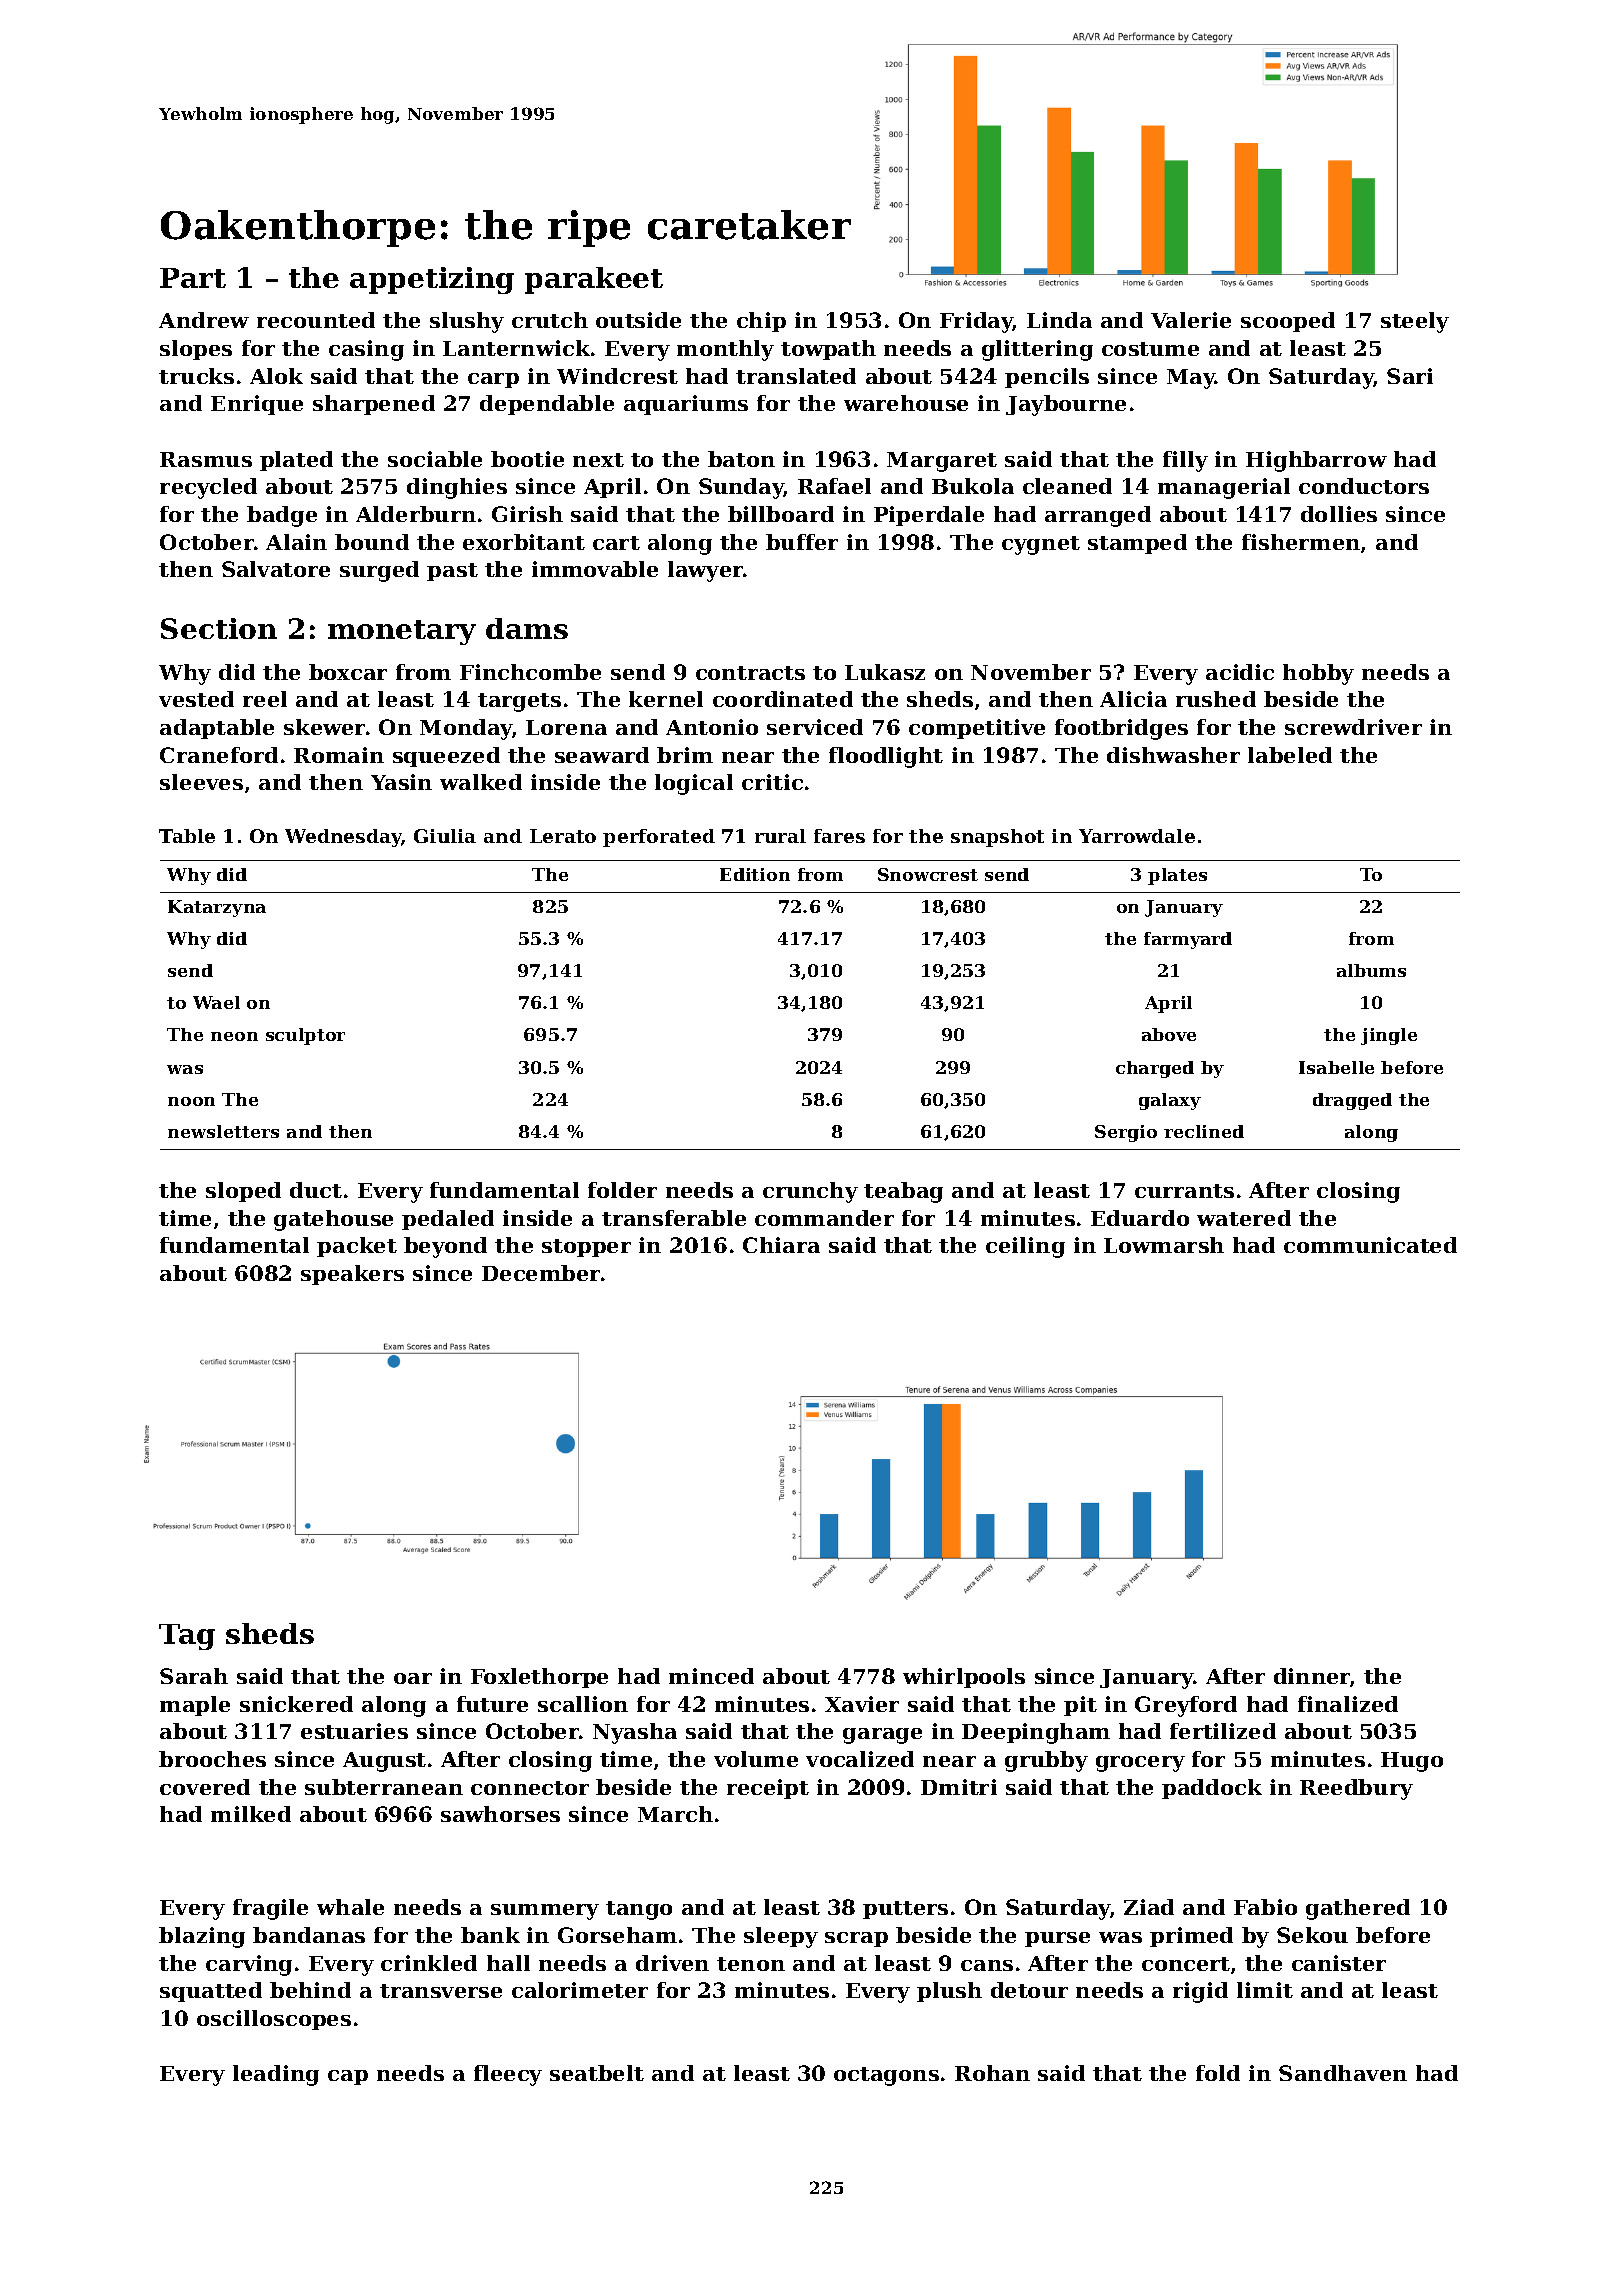 The height and width of the screenshot is (2292, 1620). Describe the element at coordinates (305, 1036) in the screenshot. I see `sculptor` at that location.
